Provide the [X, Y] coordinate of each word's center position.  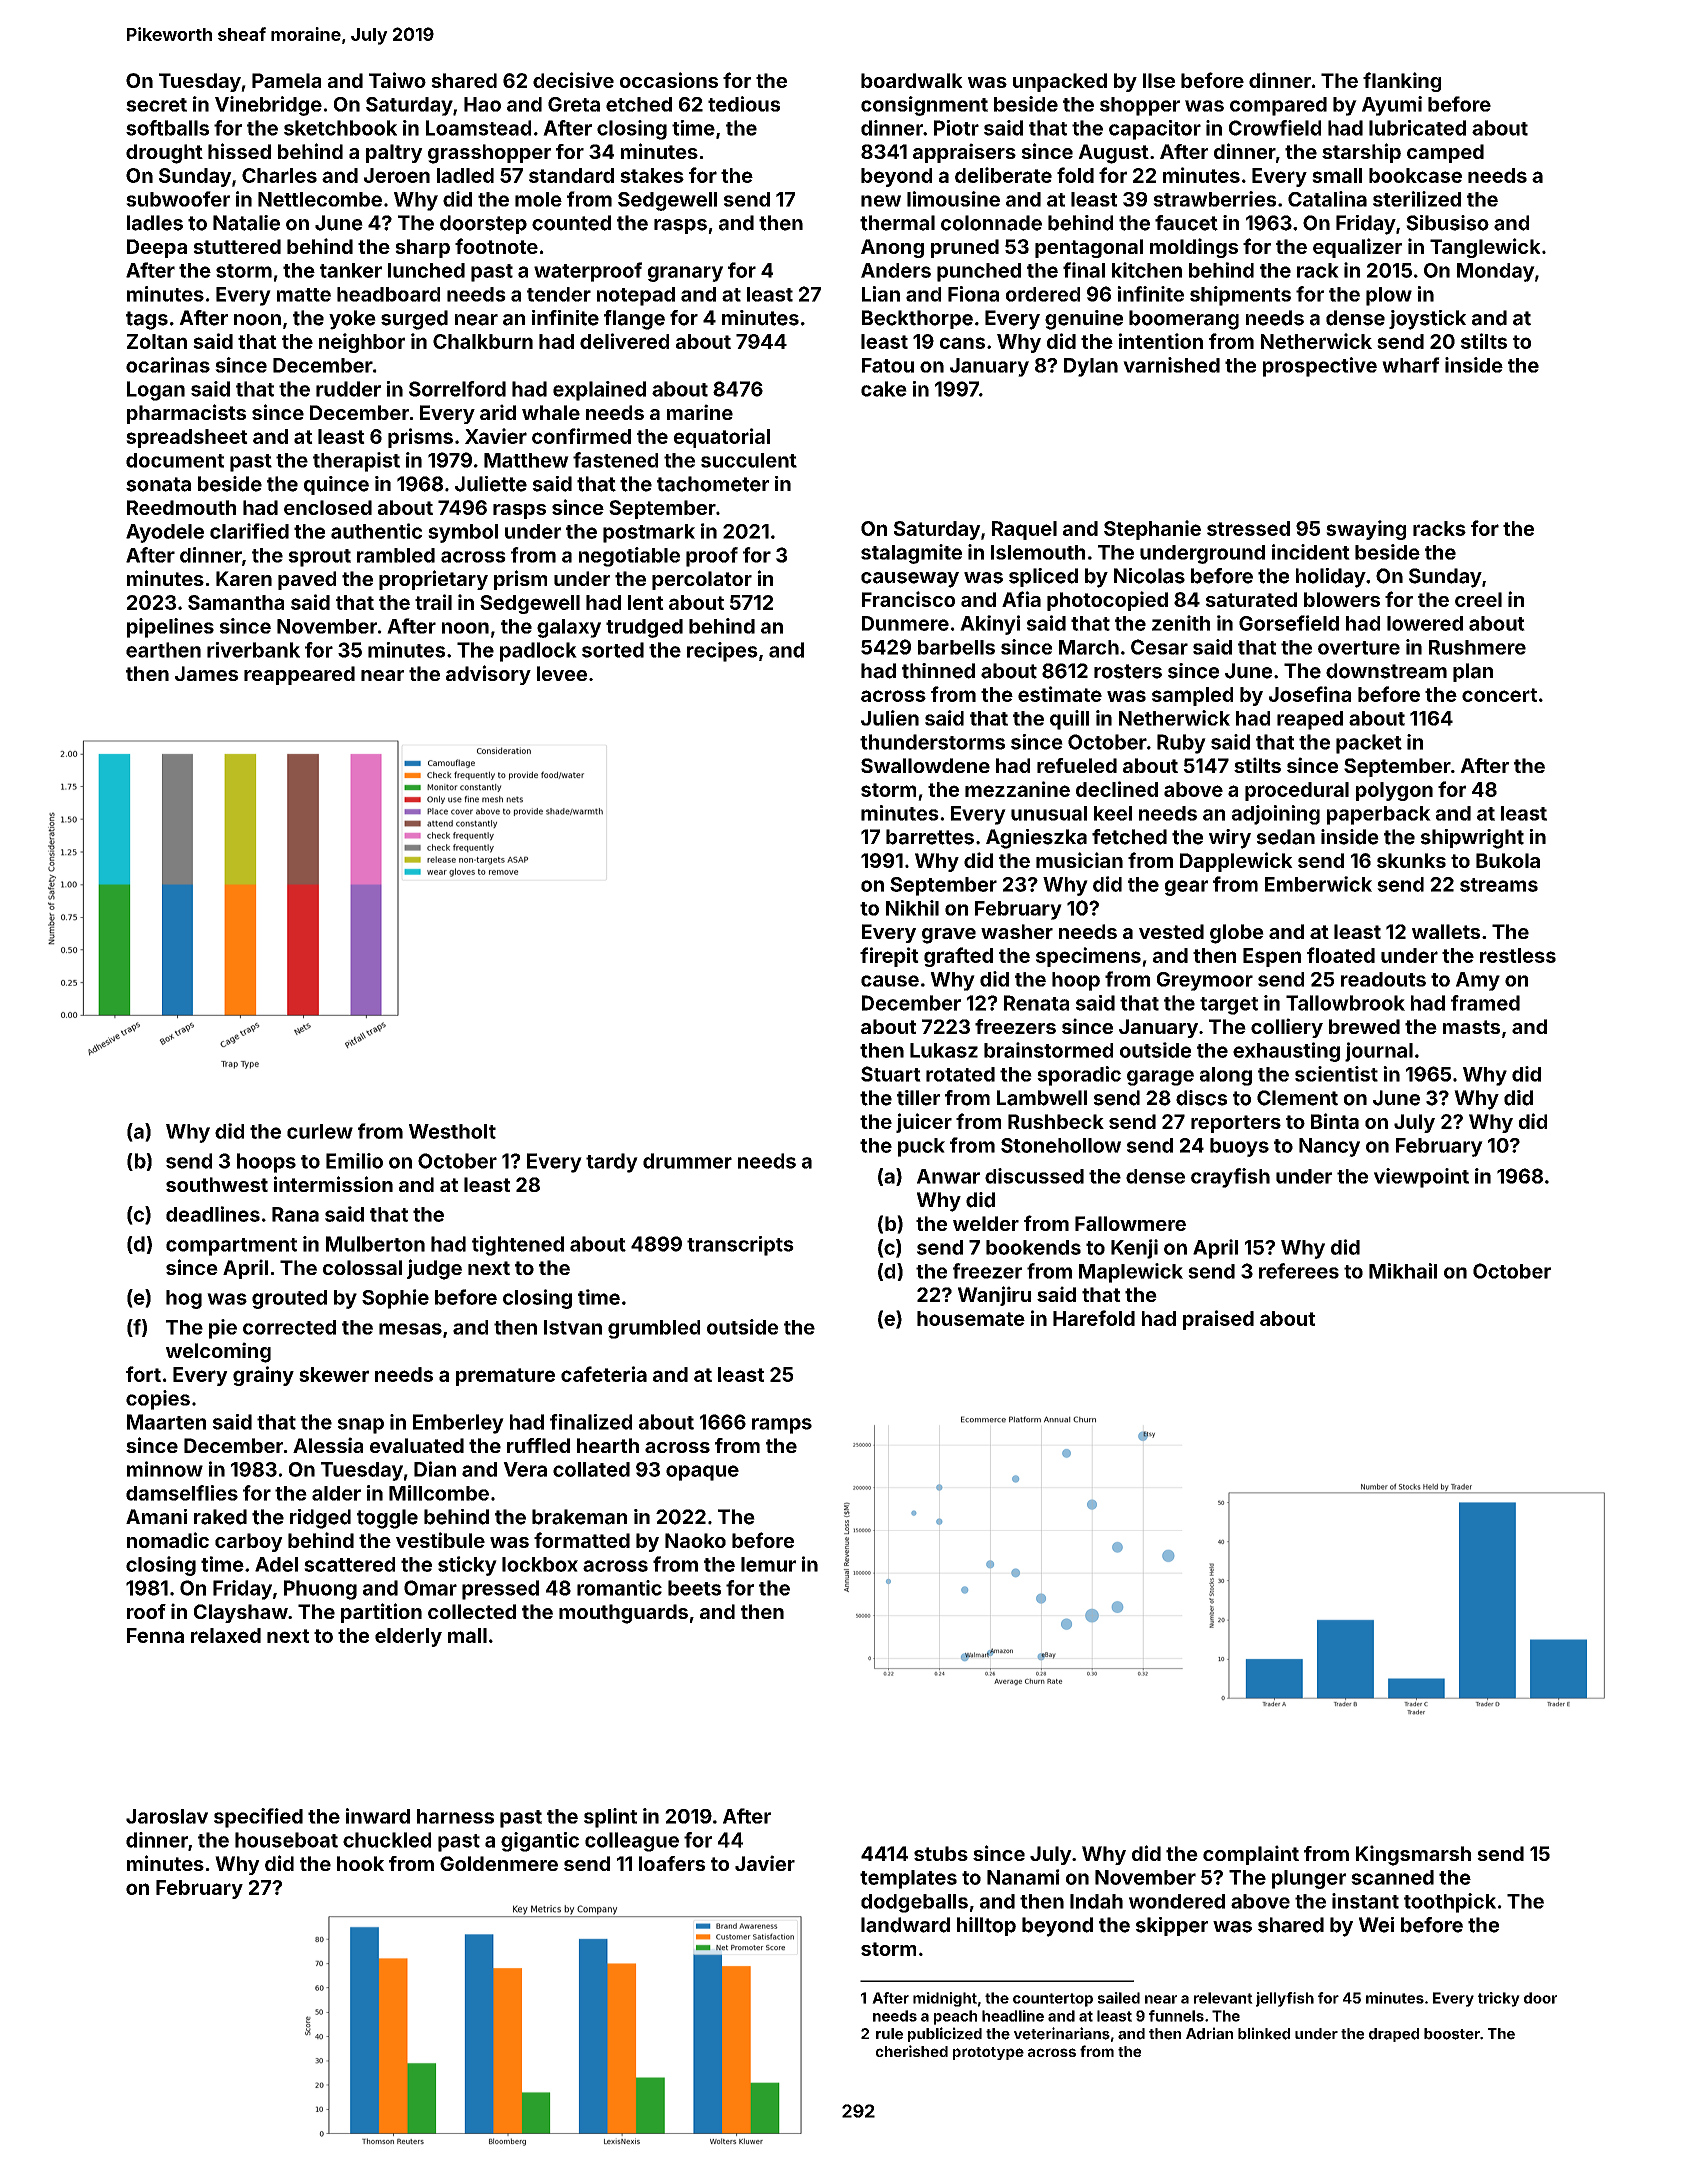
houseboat [286, 1840]
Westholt [452, 1131]
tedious [744, 104]
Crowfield [1275, 128]
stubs [941, 1853]
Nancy [1329, 1147]
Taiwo [397, 80]
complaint [1251, 1855]
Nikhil [912, 908]
